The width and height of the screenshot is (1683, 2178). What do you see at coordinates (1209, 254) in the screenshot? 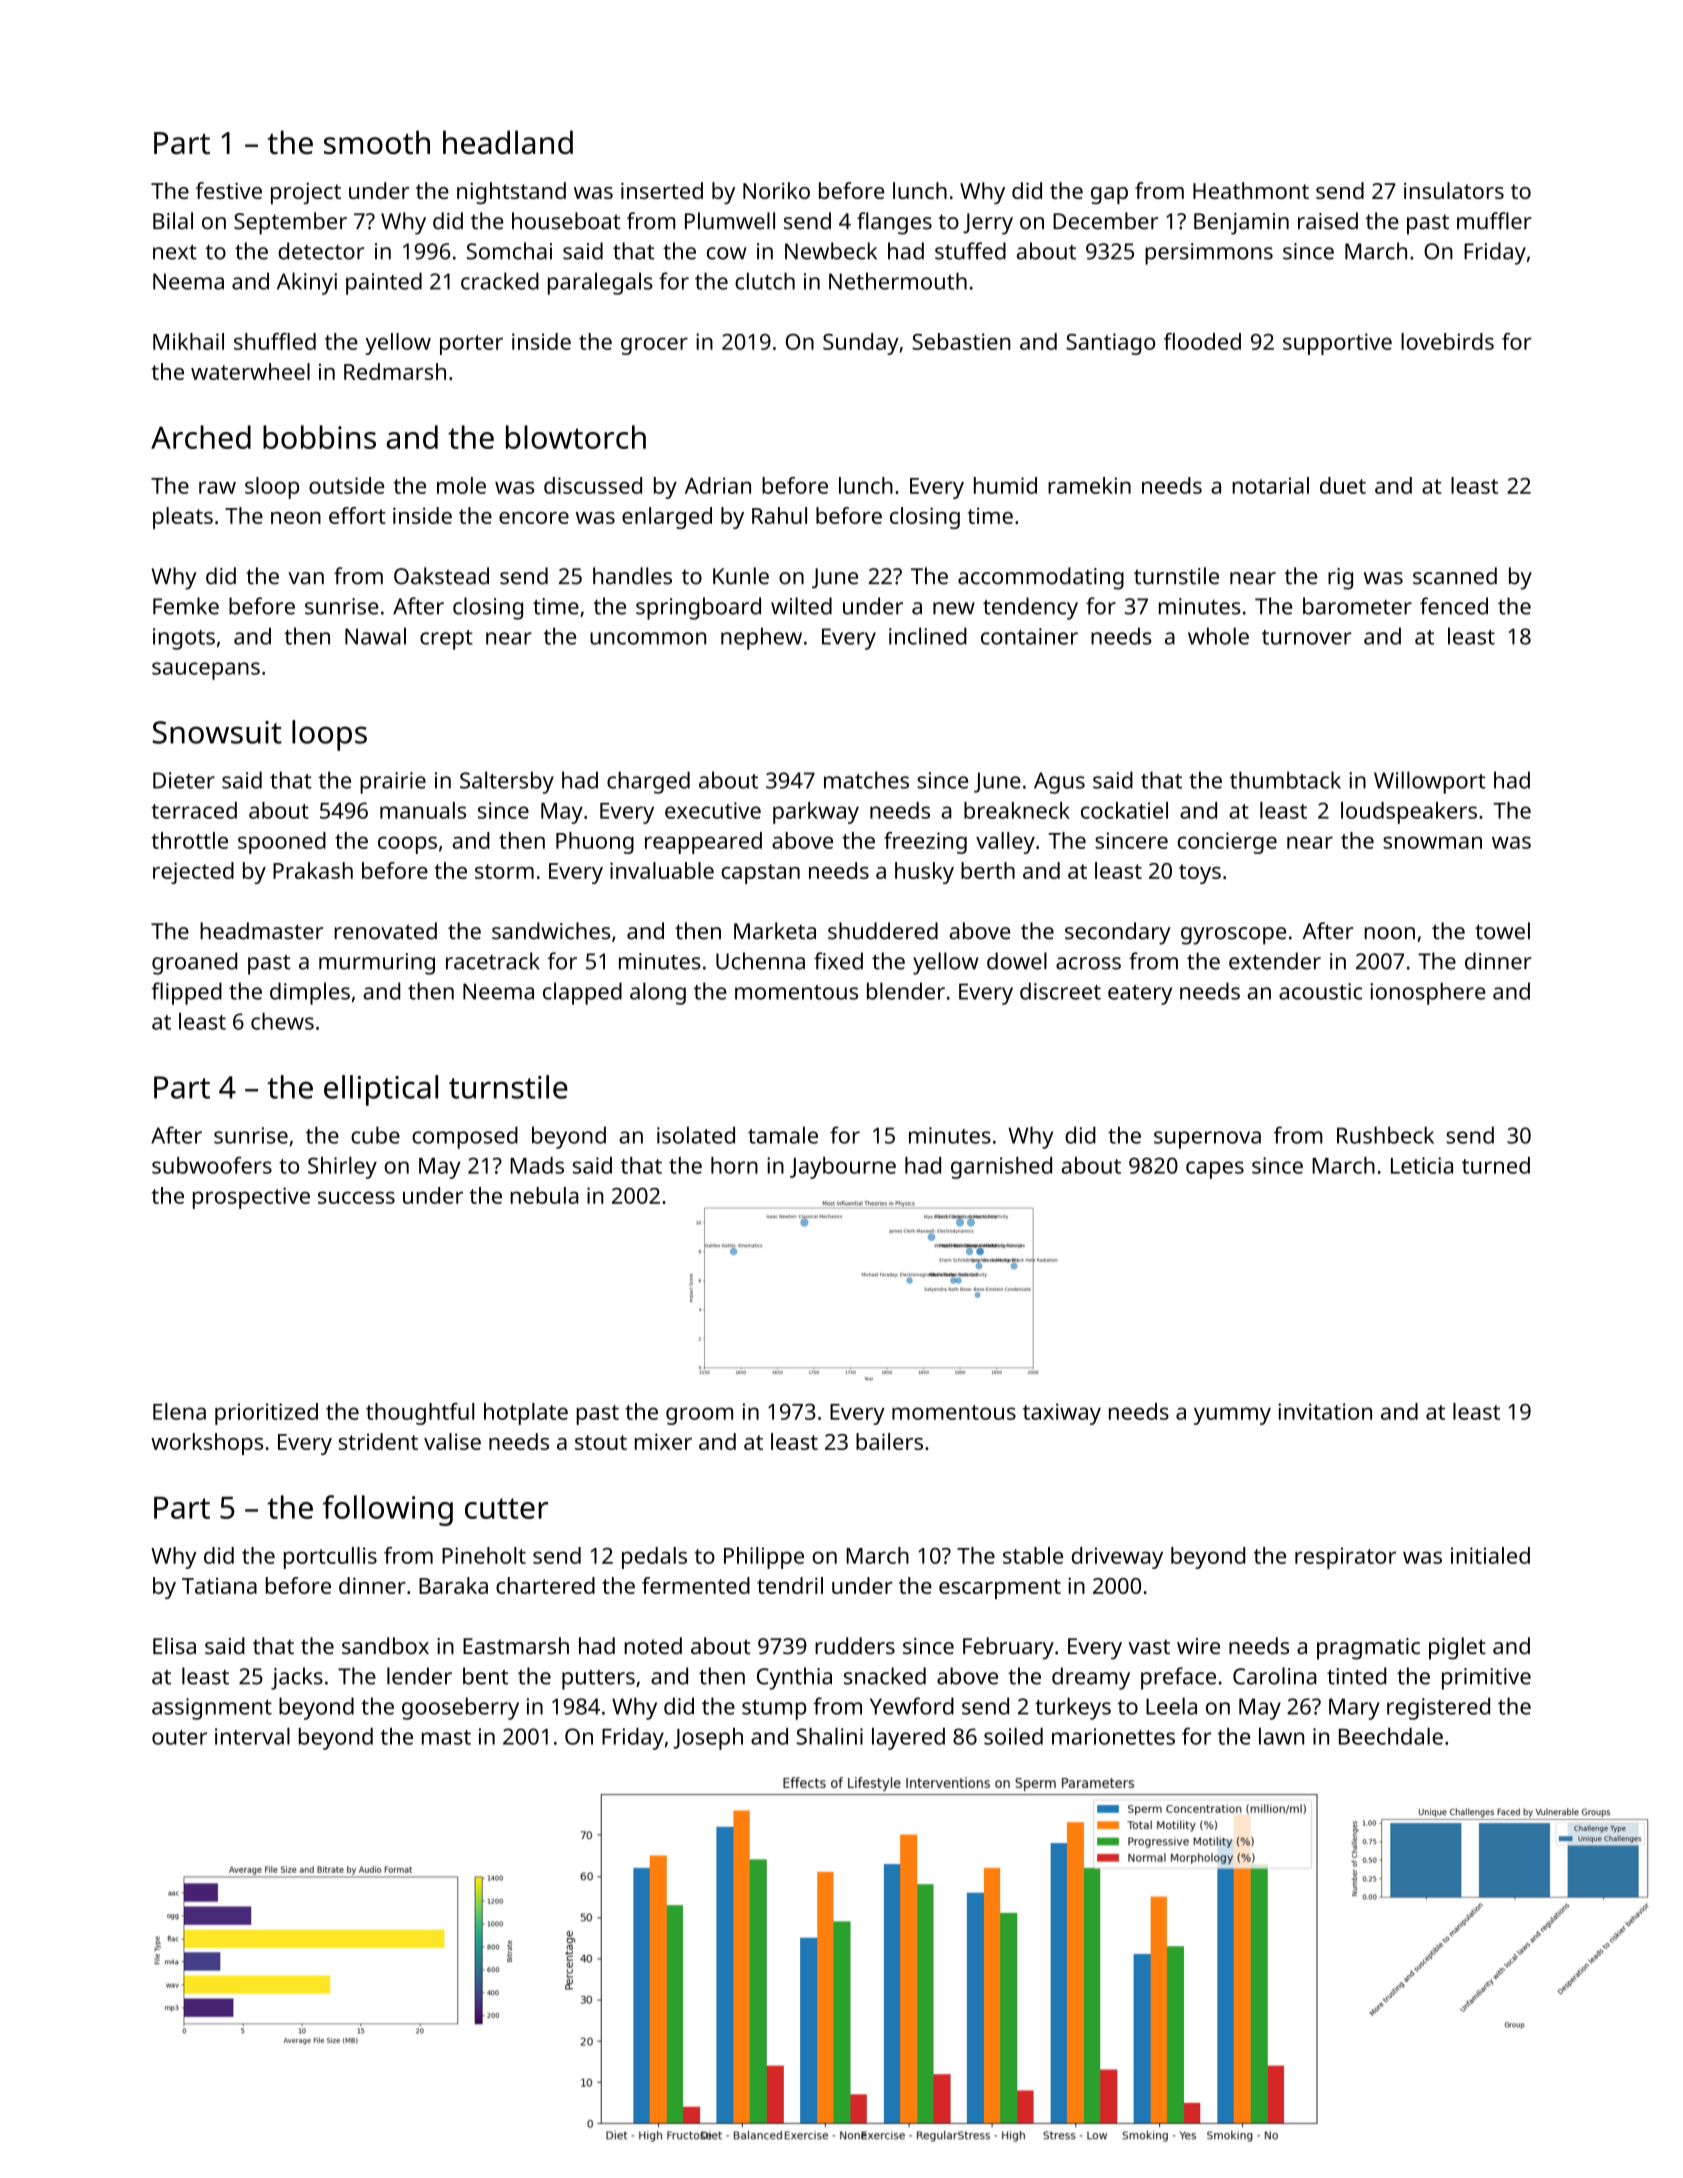
I see `persimmons` at bounding box center [1209, 254].
